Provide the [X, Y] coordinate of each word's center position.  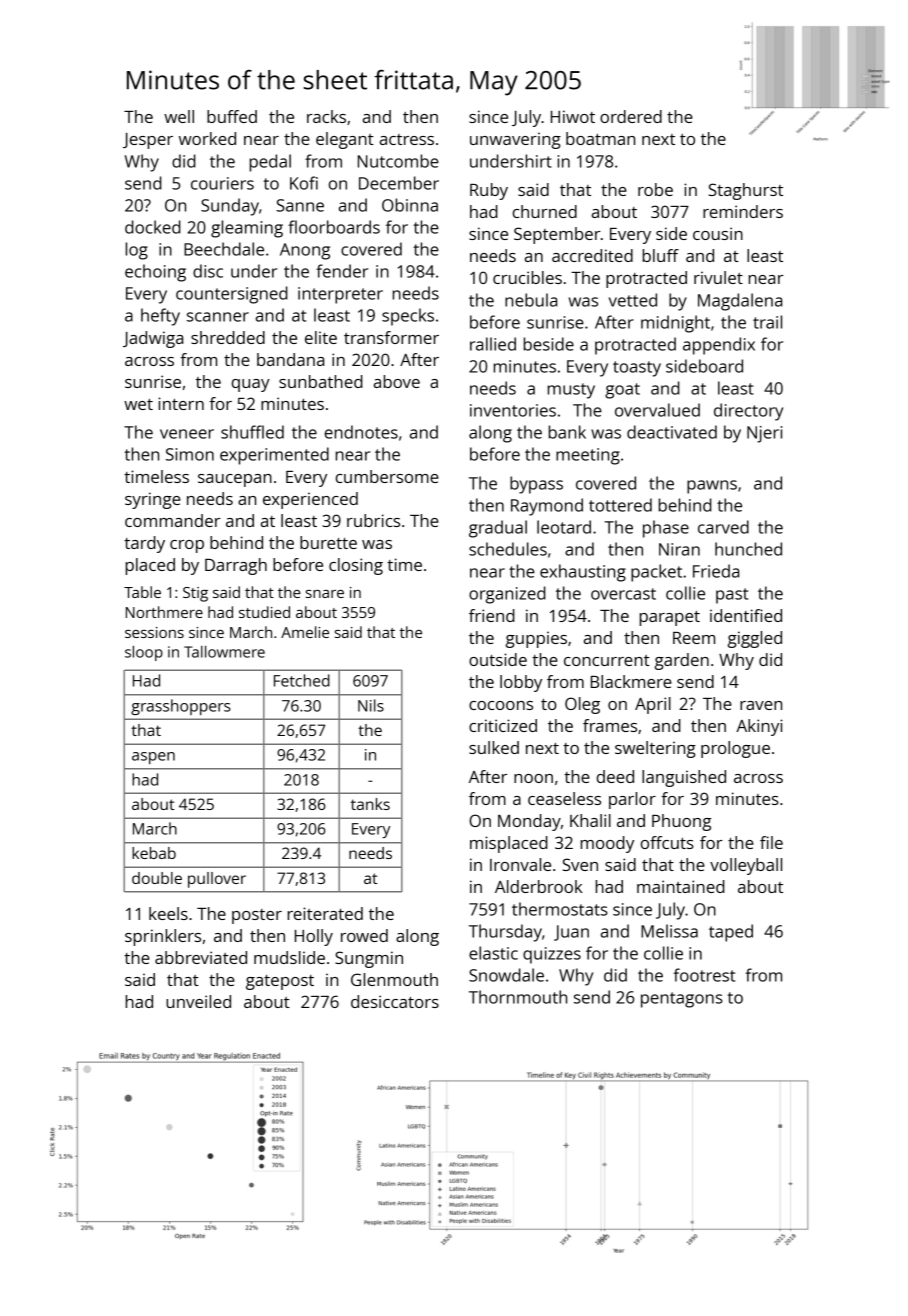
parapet [670, 618]
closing [356, 566]
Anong [305, 251]
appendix [719, 346]
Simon [190, 454]
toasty [637, 369]
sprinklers [163, 937]
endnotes [361, 432]
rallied [493, 344]
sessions [154, 632]
